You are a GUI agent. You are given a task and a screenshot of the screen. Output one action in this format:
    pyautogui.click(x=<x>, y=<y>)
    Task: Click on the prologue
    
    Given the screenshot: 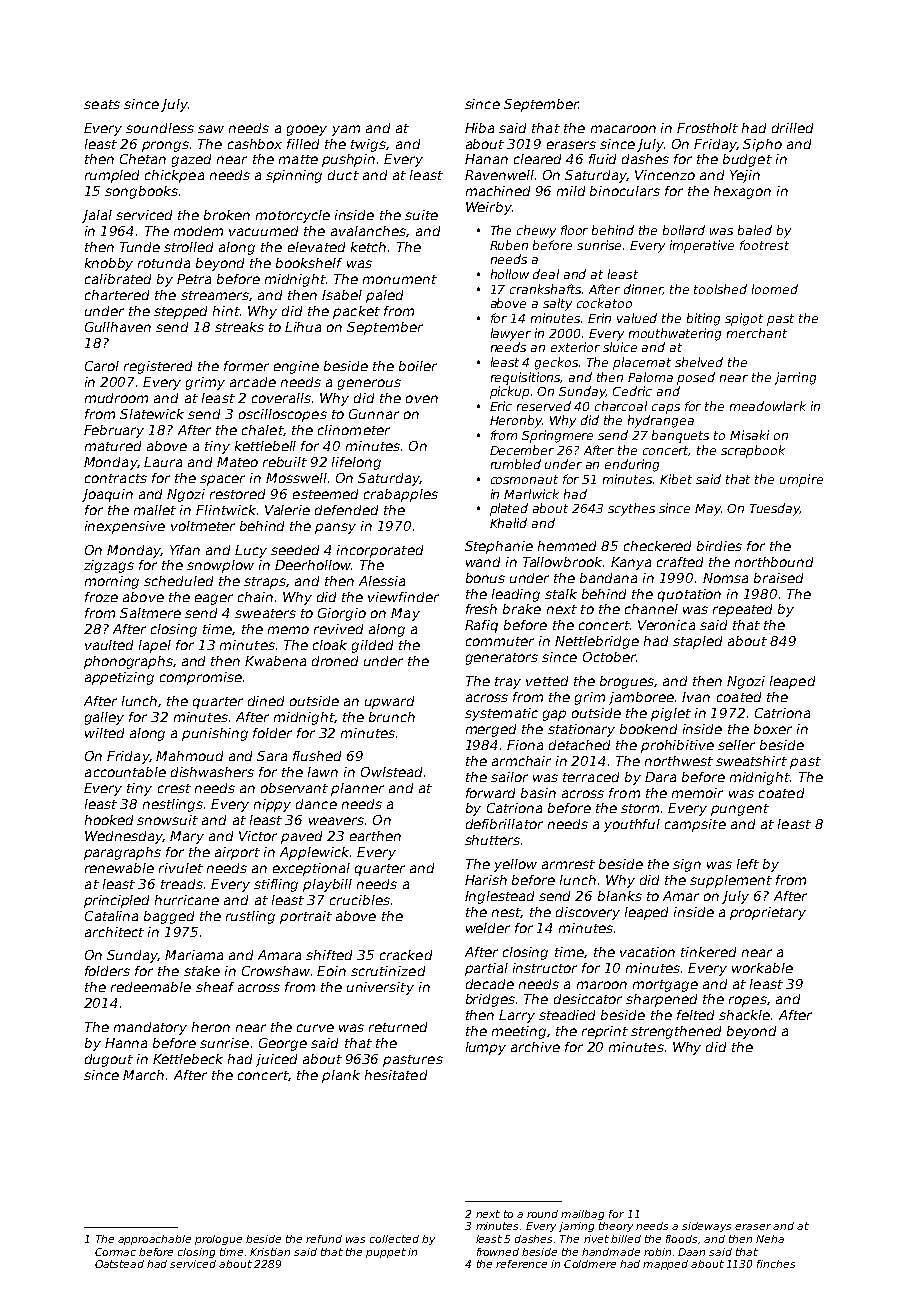 What is the action you would take?
    pyautogui.click(x=218, y=1240)
